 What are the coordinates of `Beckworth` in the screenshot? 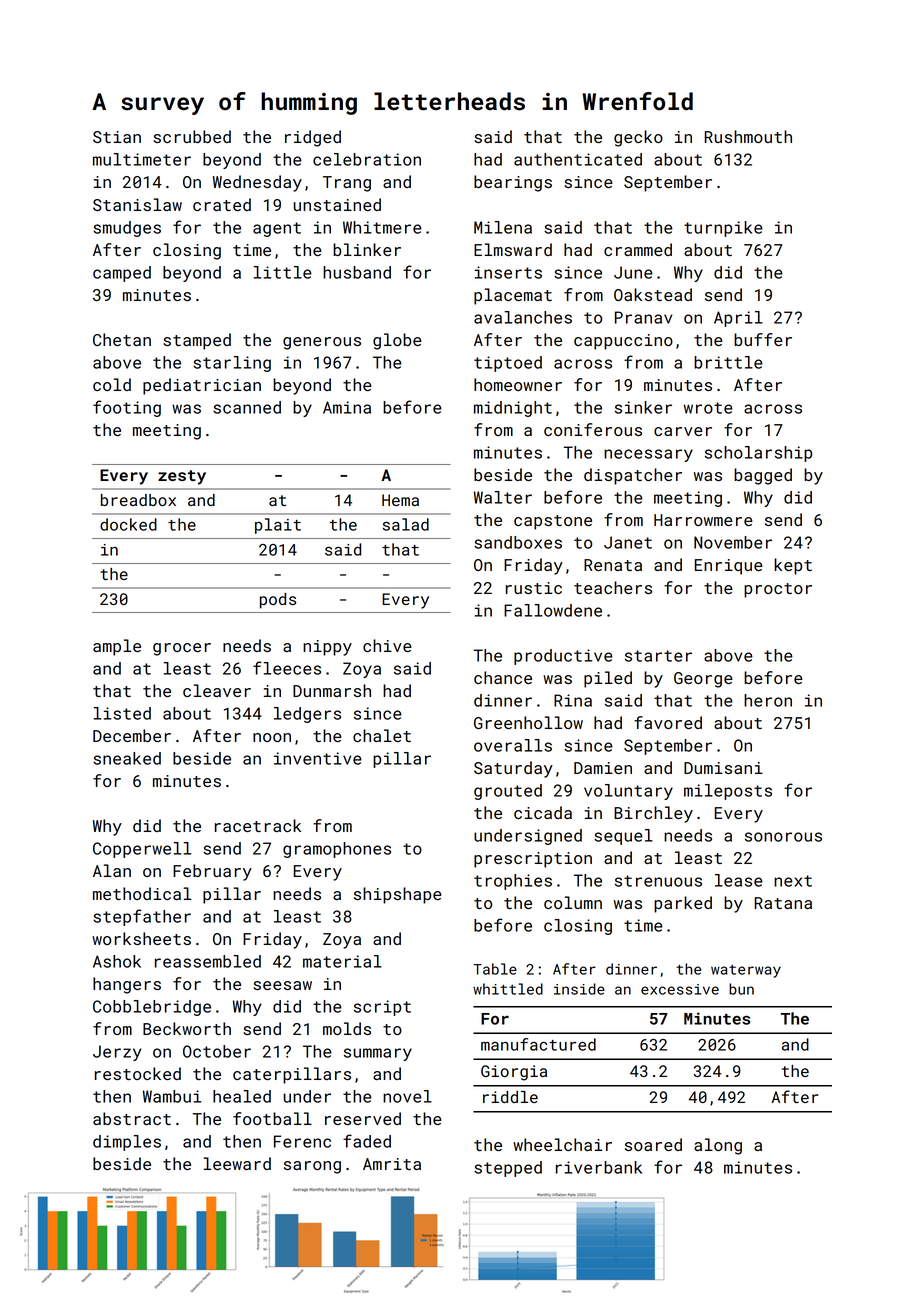 It's located at (187, 1028).
